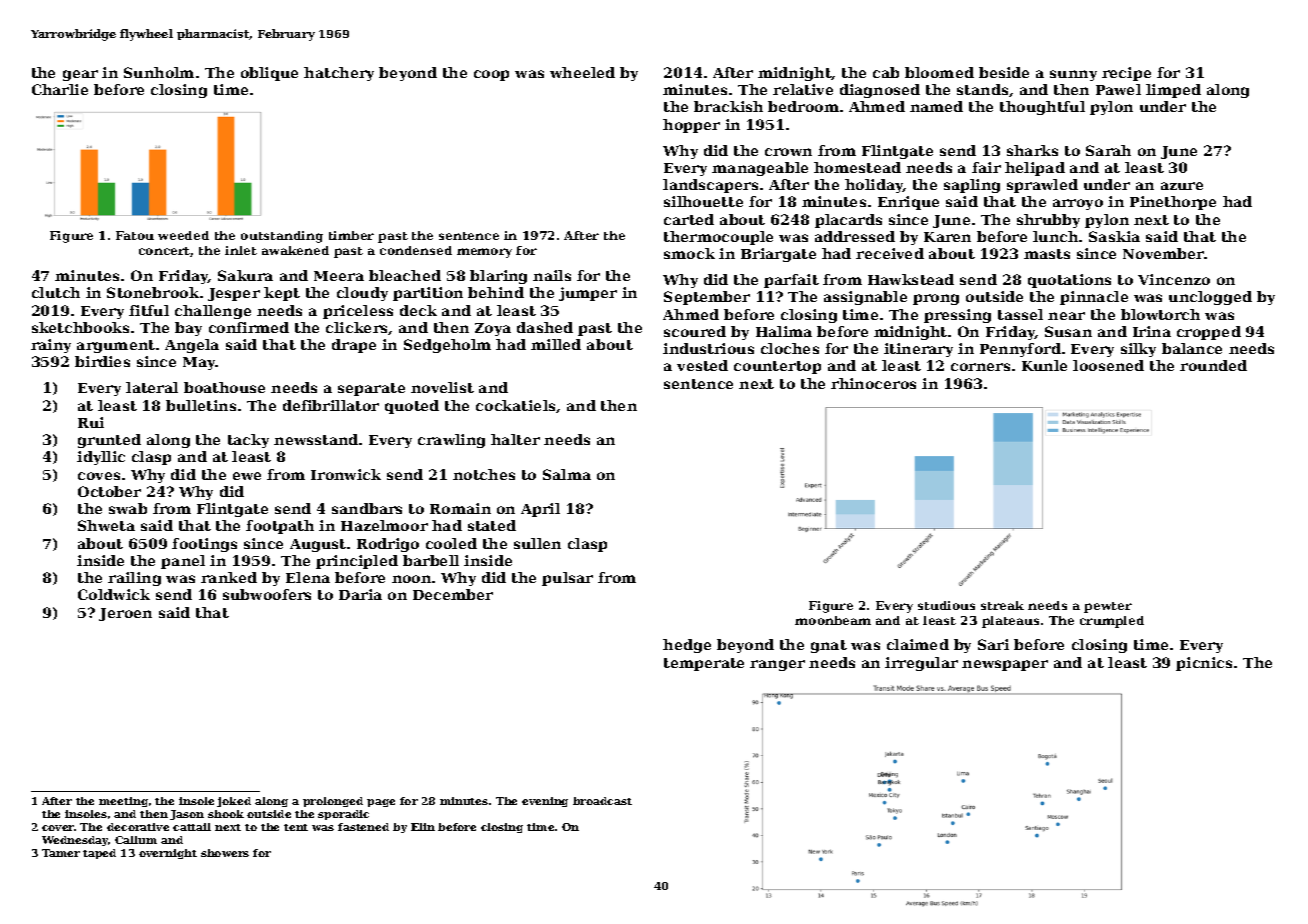  Describe the element at coordinates (363, 827) in the screenshot. I see `fastened` at that location.
